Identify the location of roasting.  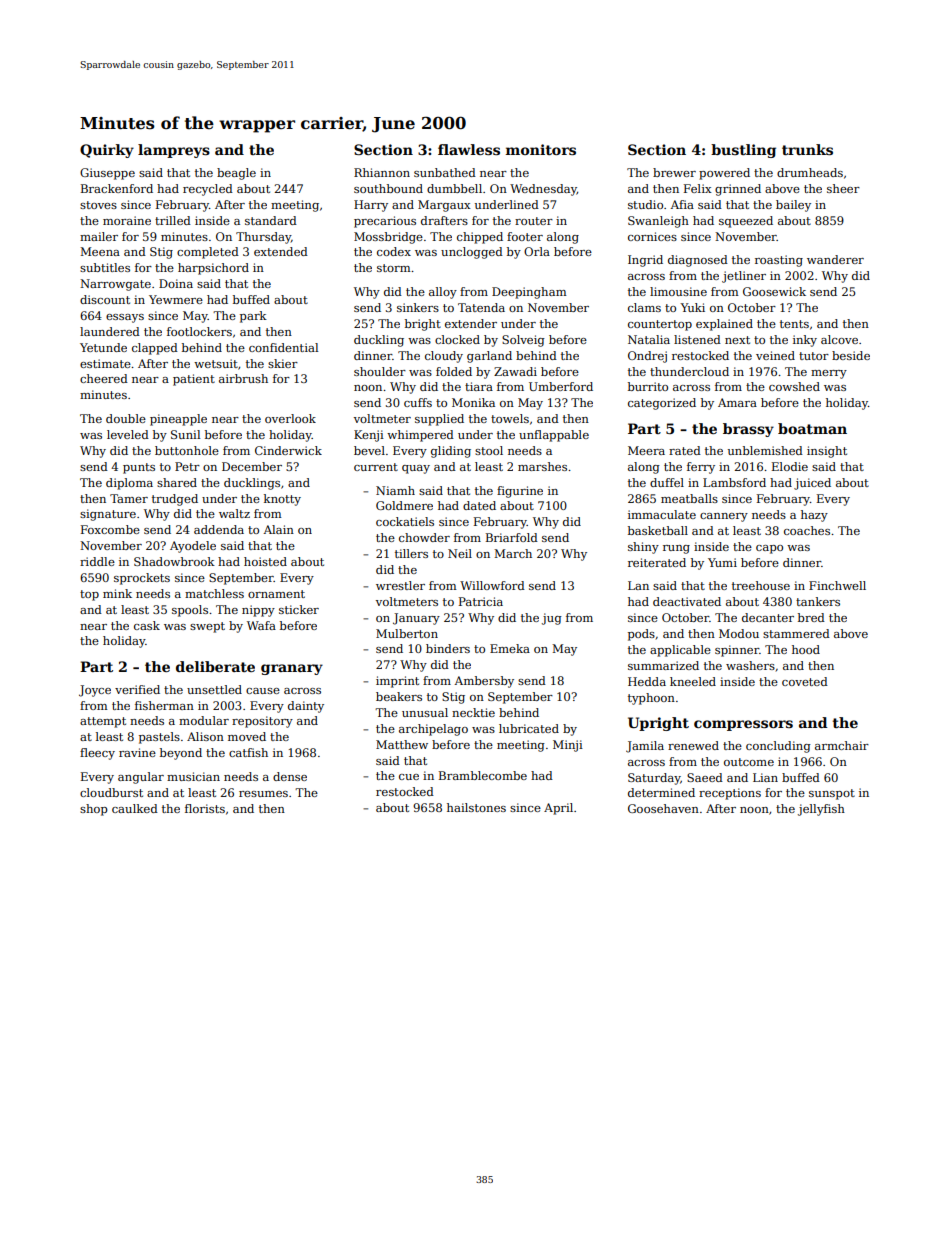
(779, 261).
